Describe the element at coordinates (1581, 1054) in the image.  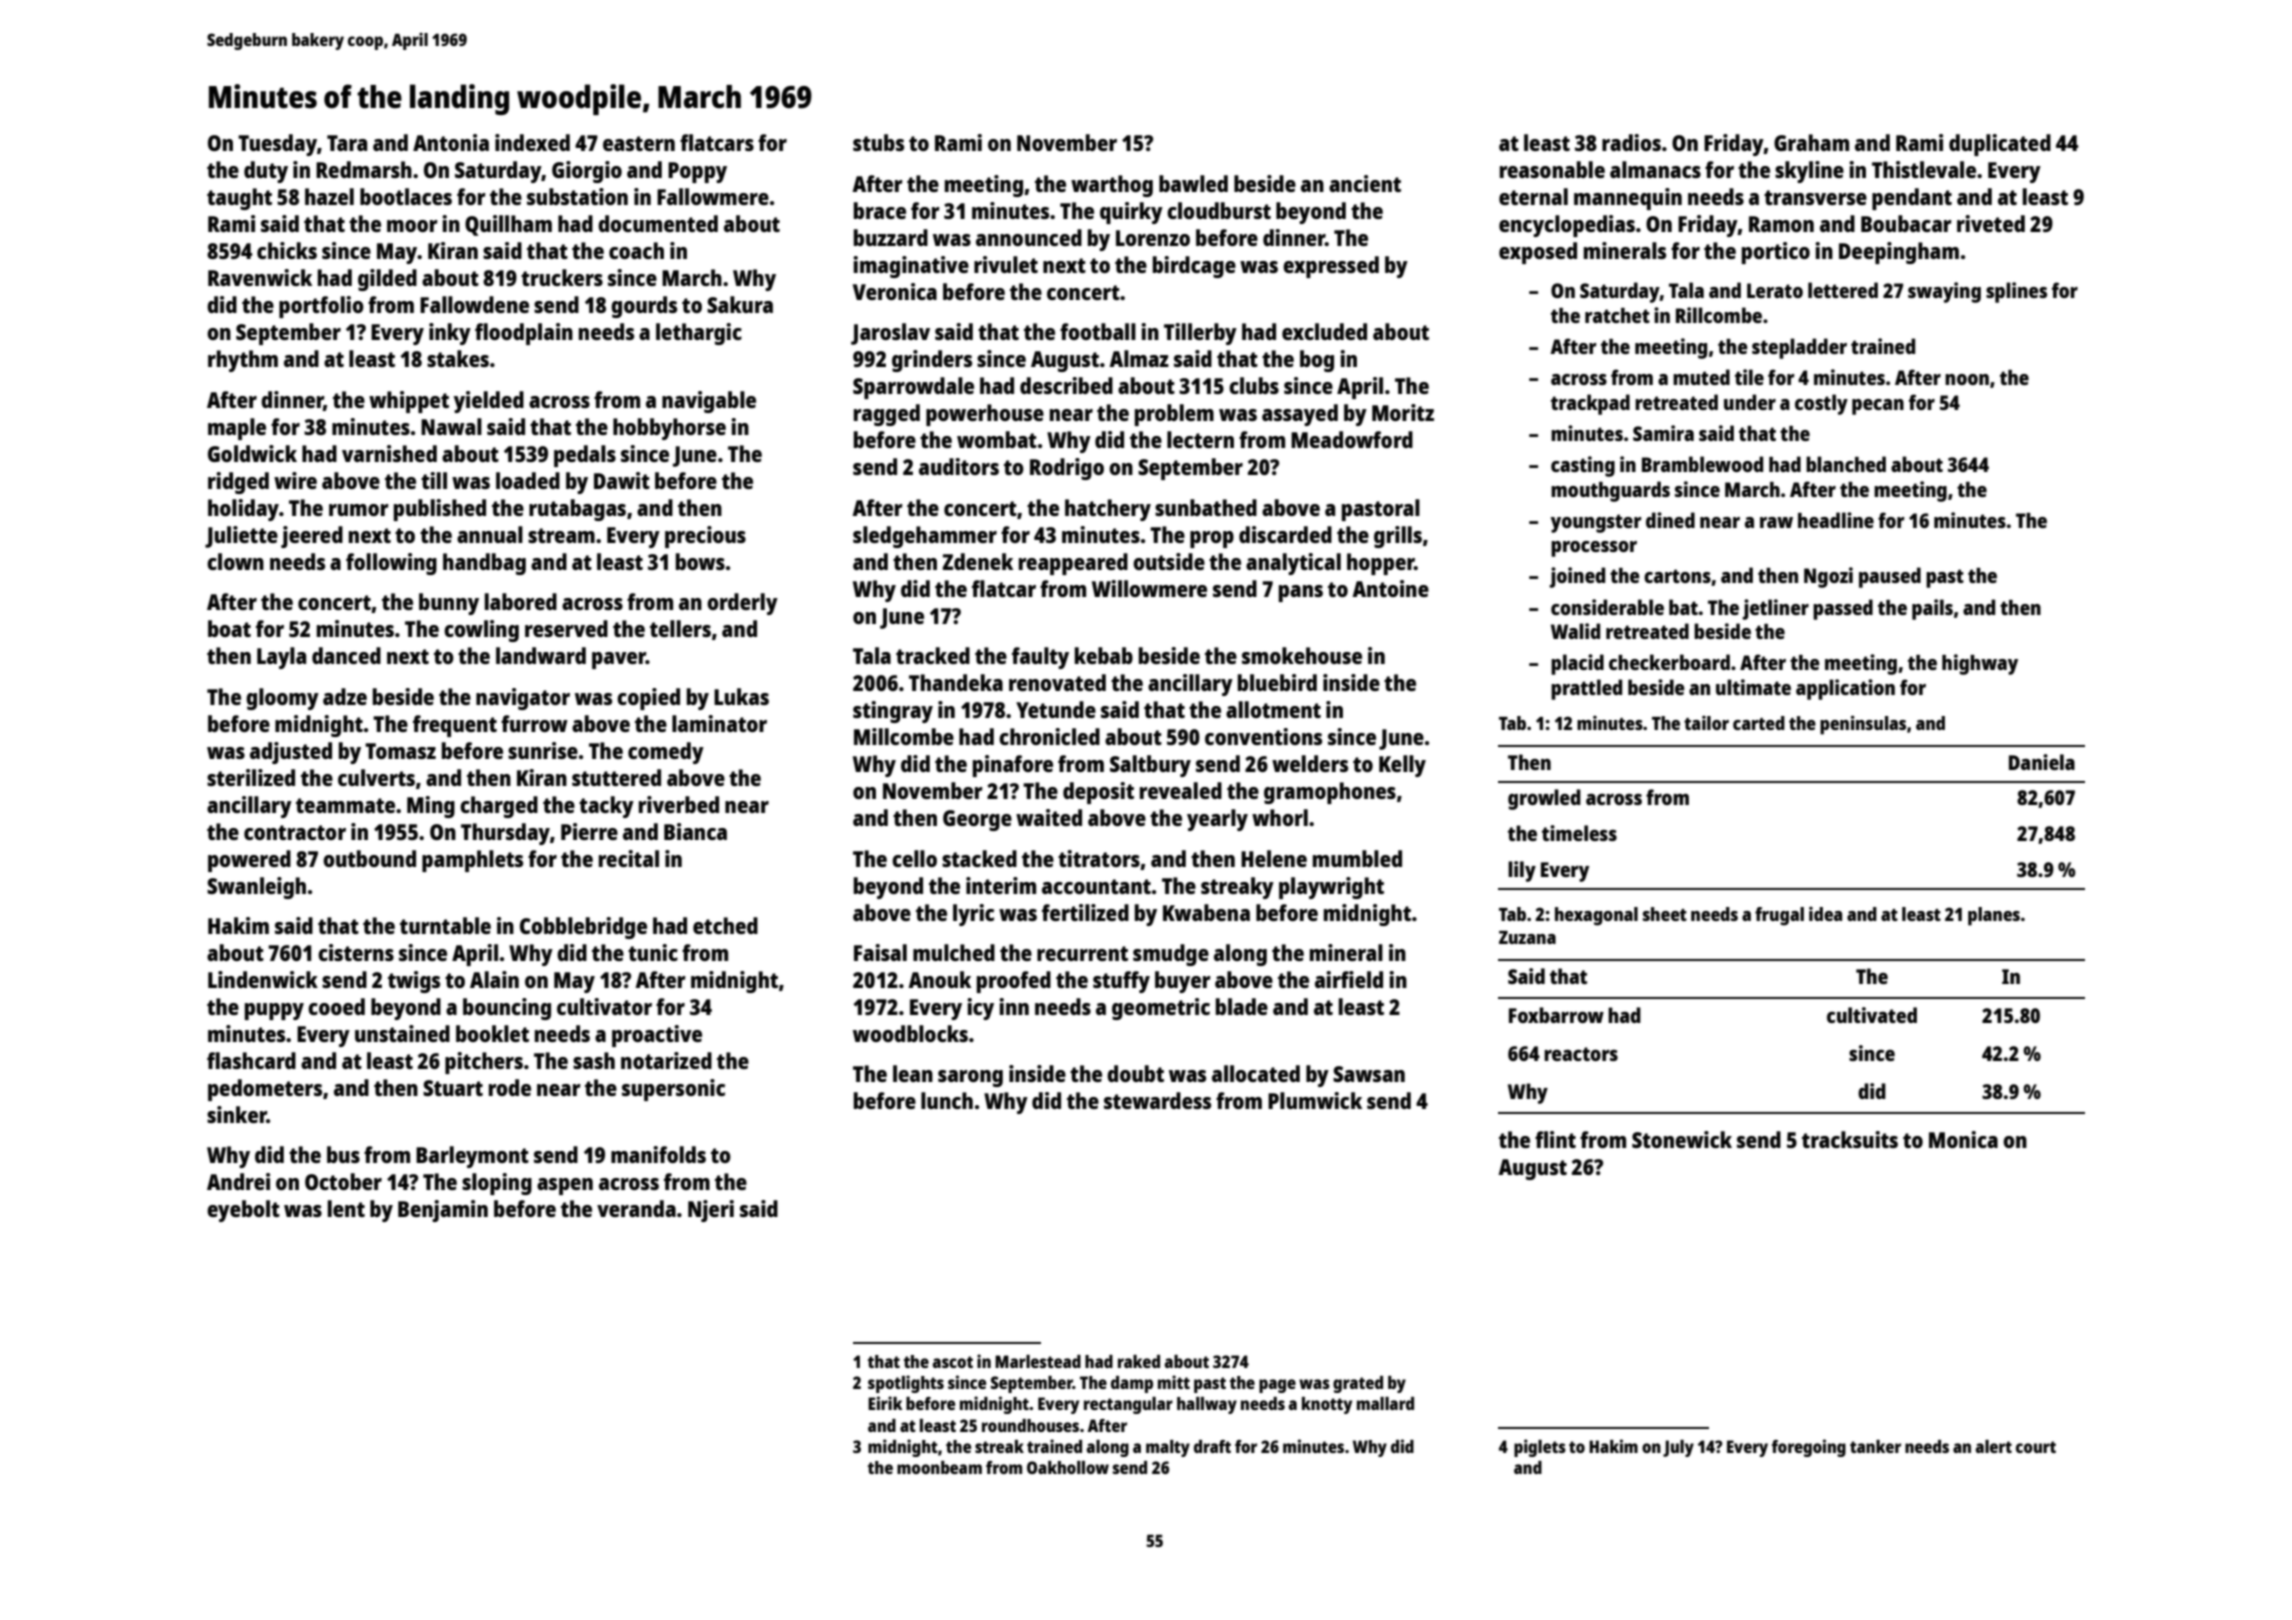
I see `reactors` at that location.
